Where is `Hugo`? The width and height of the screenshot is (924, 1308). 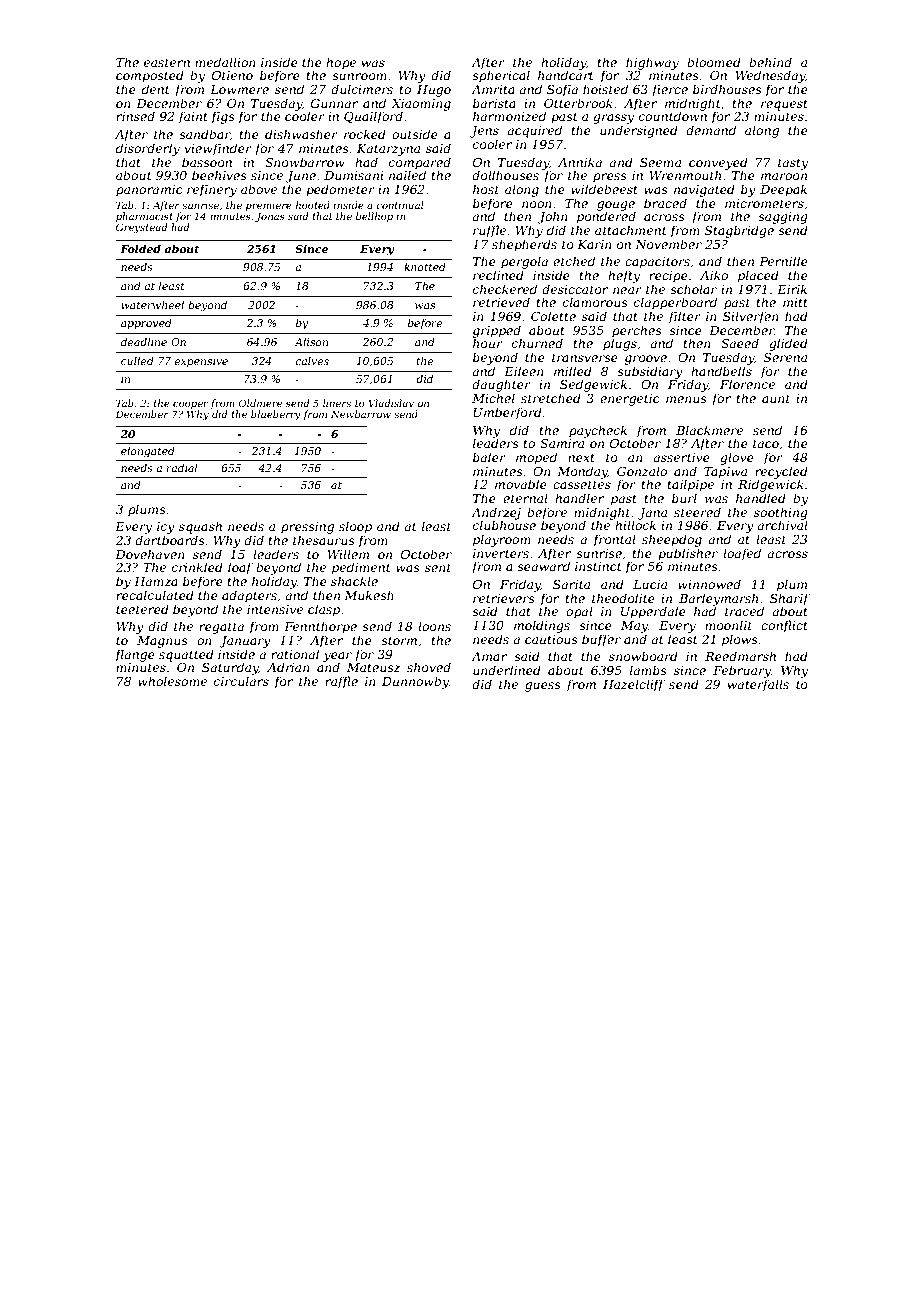
Hugo is located at coordinates (434, 91).
